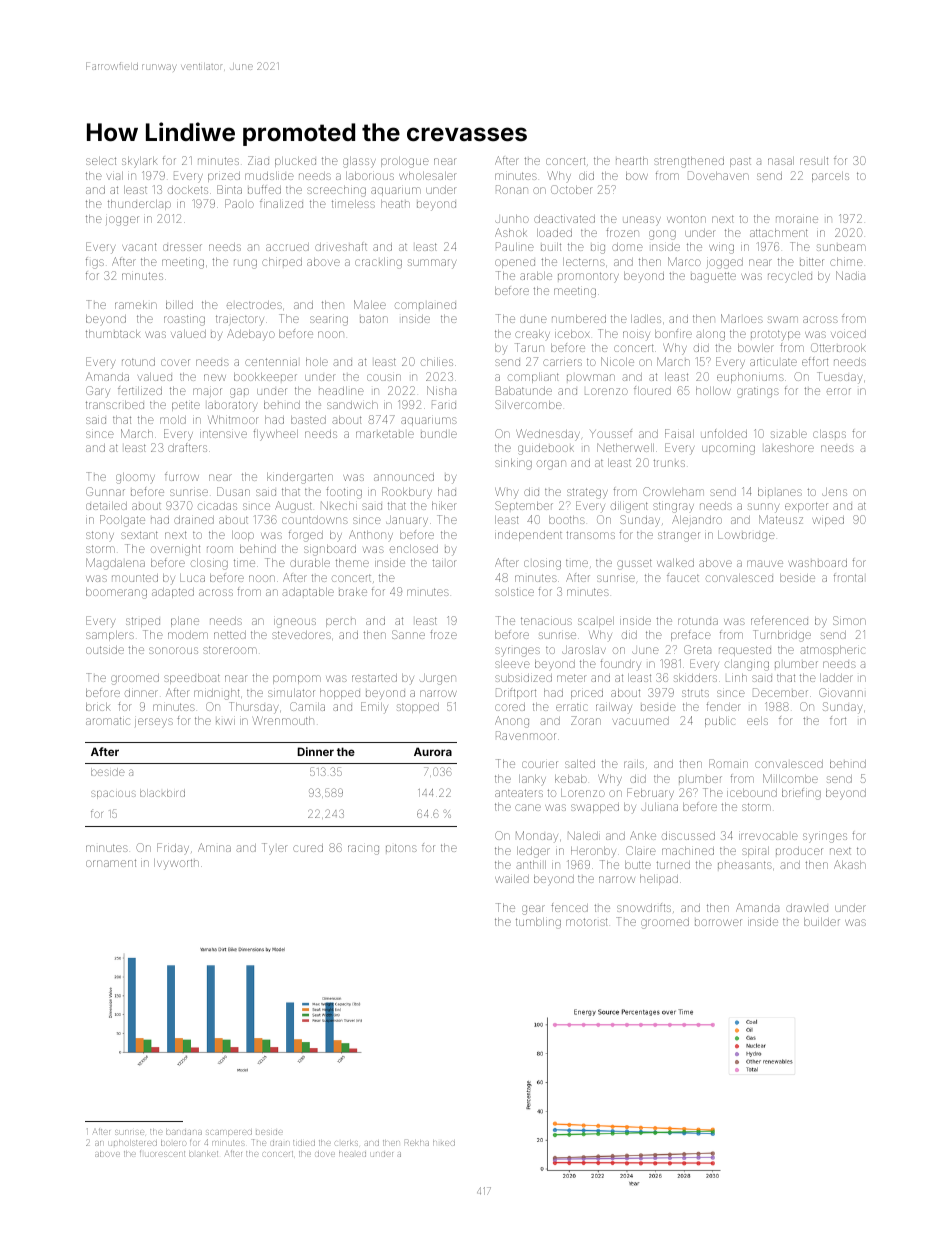 The height and width of the screenshot is (1233, 952). What do you see at coordinates (95, 263) in the screenshot?
I see `figs` at bounding box center [95, 263].
